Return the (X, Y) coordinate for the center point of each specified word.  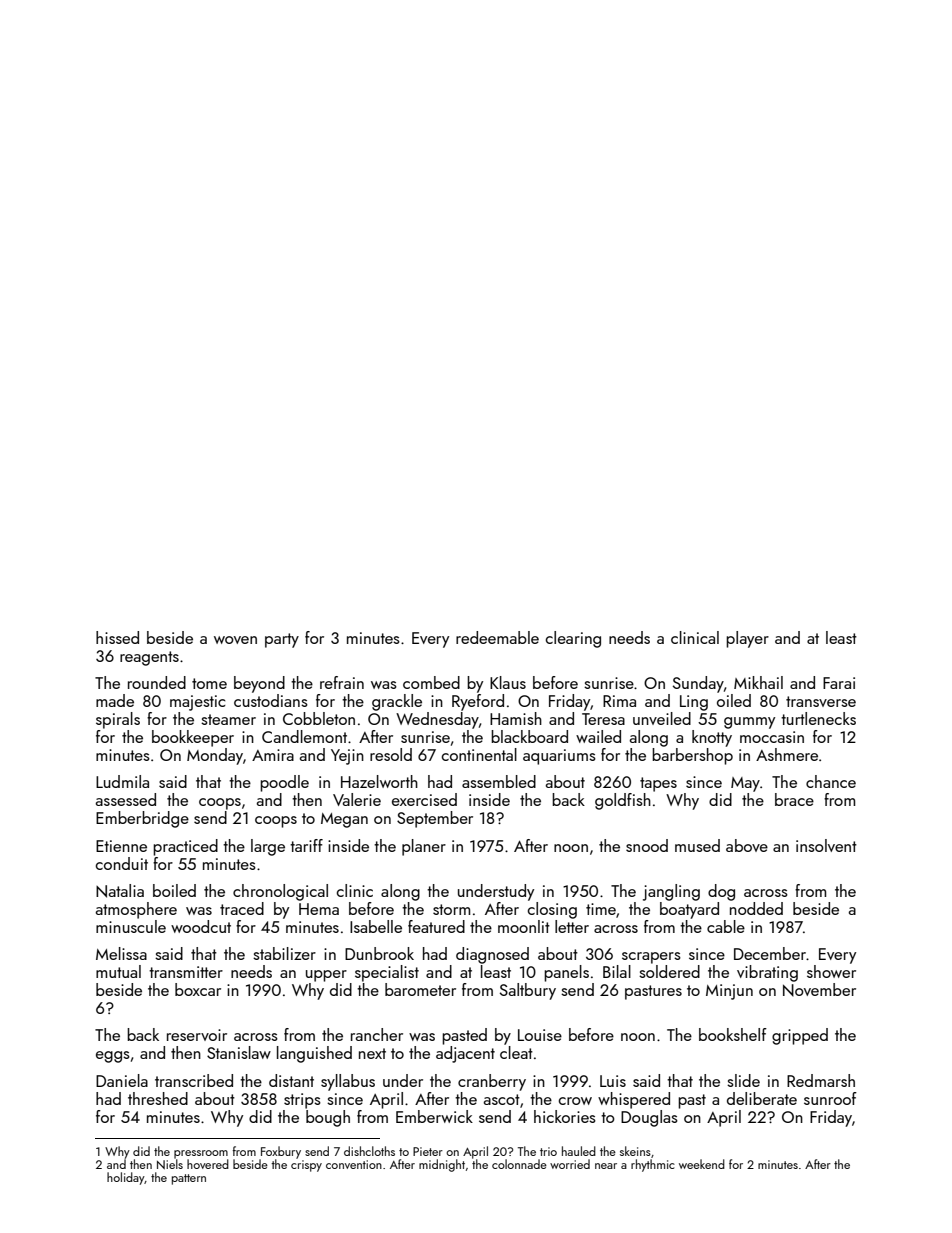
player (747, 639)
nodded (756, 908)
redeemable (497, 637)
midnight (442, 1165)
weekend (702, 1164)
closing (552, 910)
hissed (117, 637)
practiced (185, 847)
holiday (126, 1178)
